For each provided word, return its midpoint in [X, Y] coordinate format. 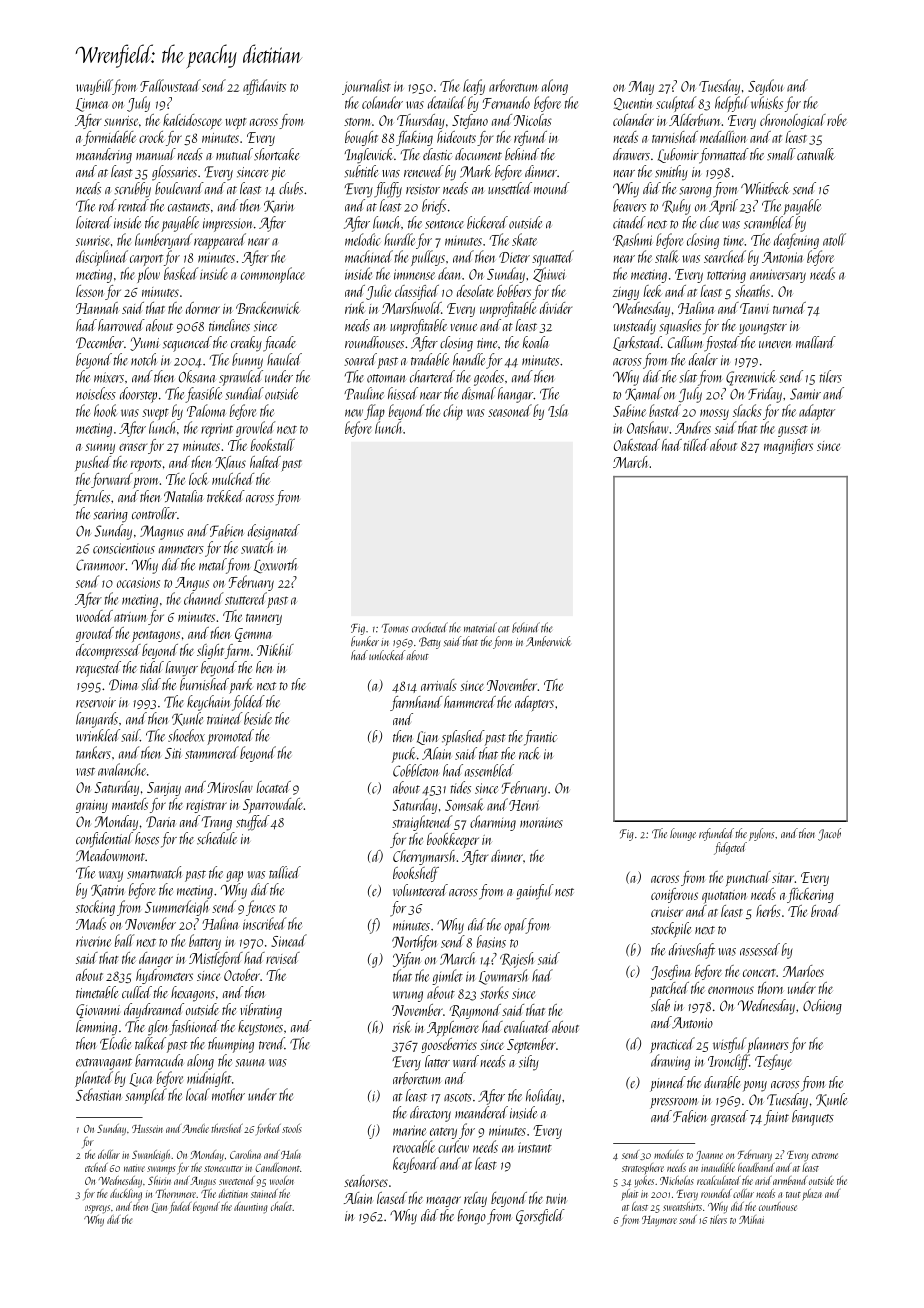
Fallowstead [170, 85]
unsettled [510, 188]
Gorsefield [540, 1217]
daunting [251, 1208]
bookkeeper [453, 840]
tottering [726, 276]
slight [210, 651]
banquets [813, 1118]
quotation [724, 897]
